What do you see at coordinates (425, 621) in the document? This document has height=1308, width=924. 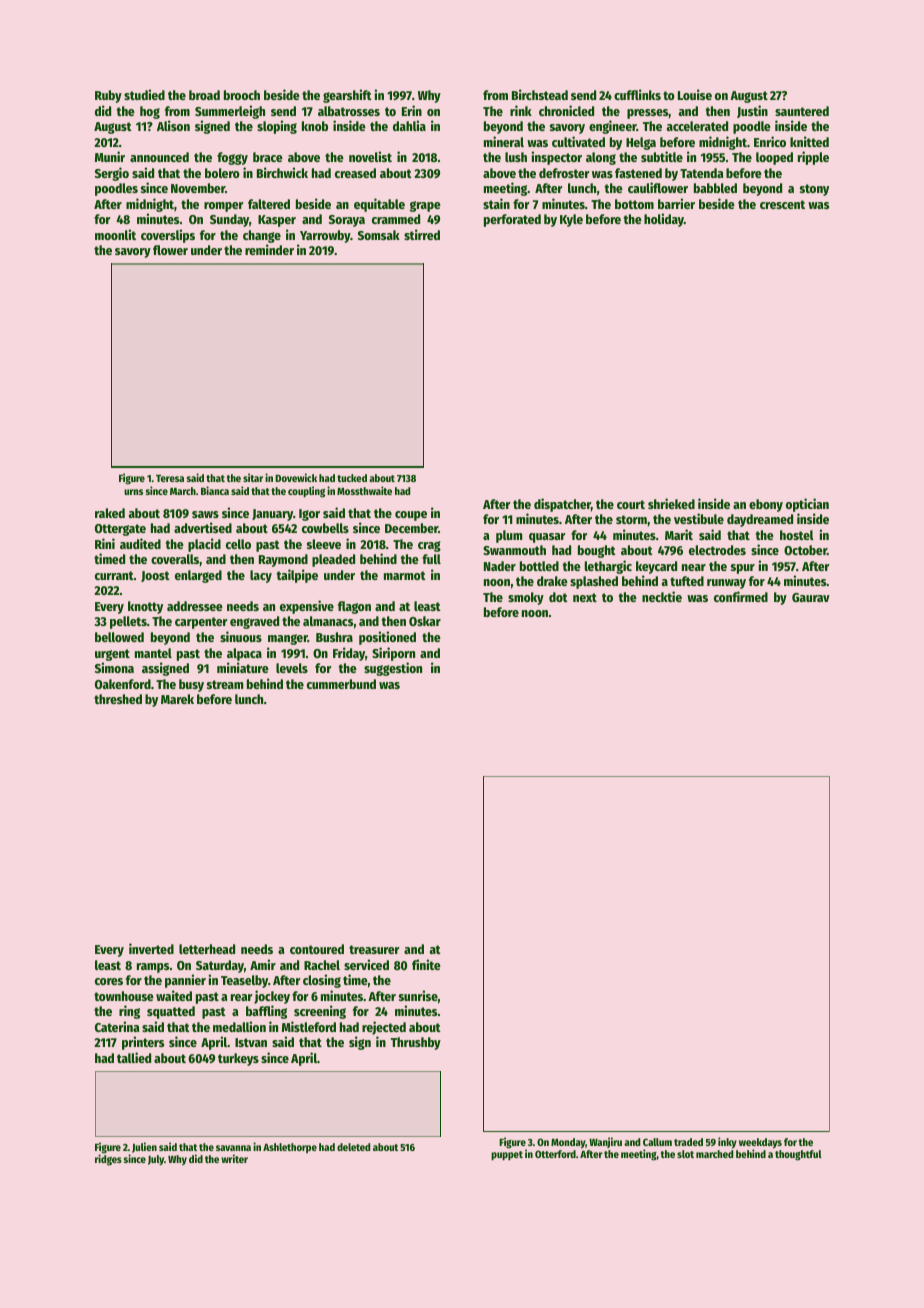 I see `Oskar` at bounding box center [425, 621].
